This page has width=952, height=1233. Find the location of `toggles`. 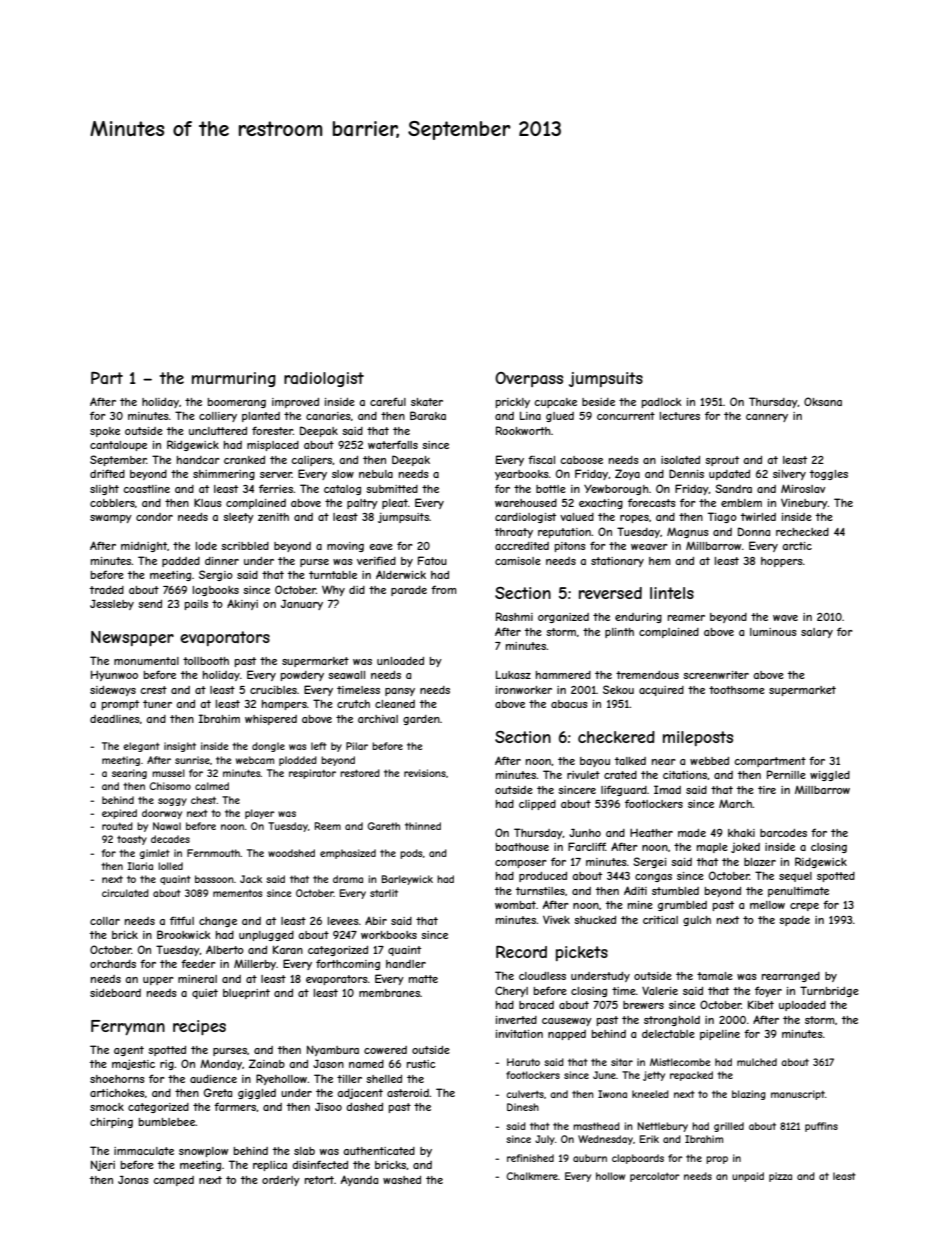

toggles is located at coordinates (829, 475).
